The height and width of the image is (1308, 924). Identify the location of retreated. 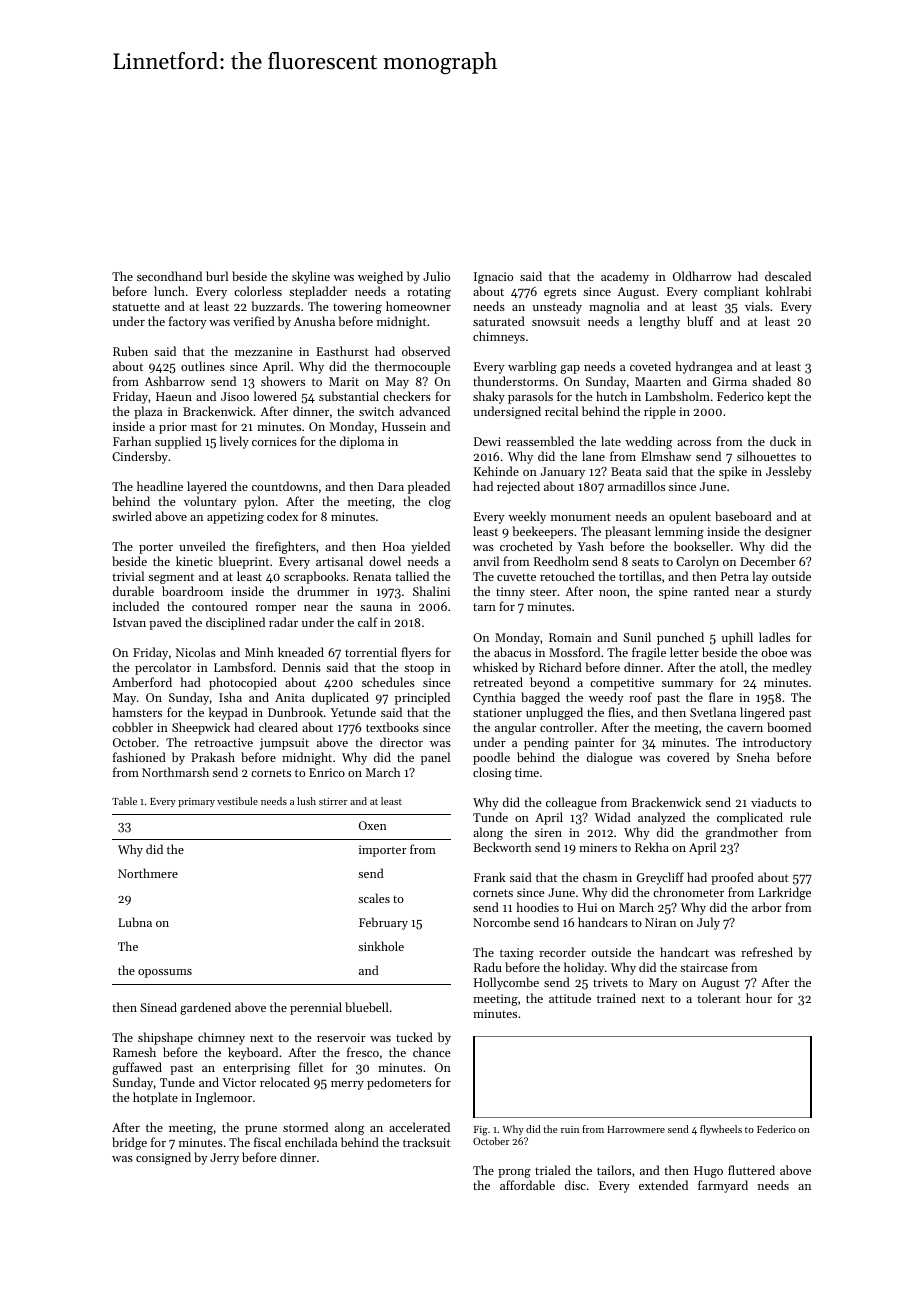
(498, 682).
